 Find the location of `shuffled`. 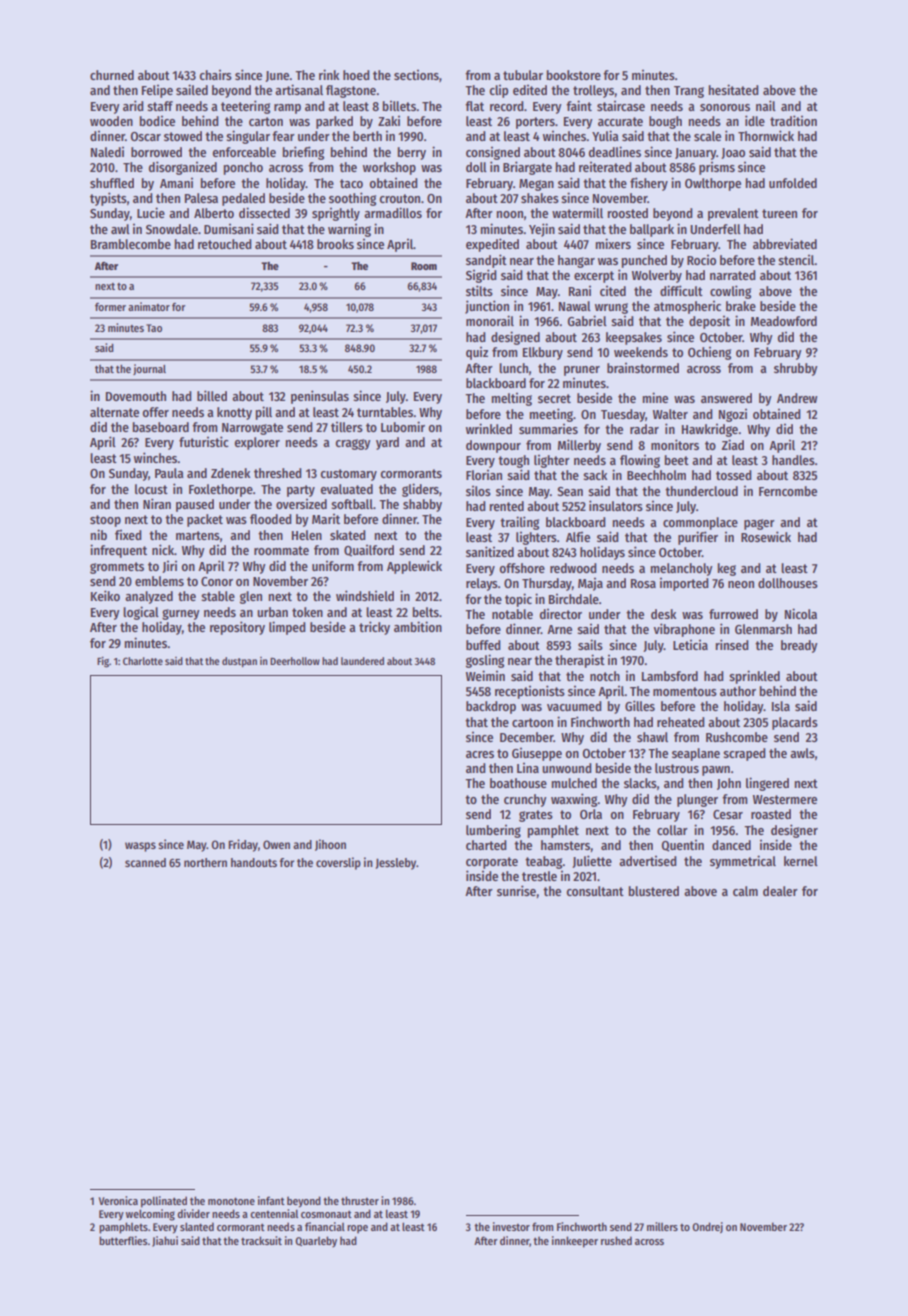

shuffled is located at coordinates (112, 183).
